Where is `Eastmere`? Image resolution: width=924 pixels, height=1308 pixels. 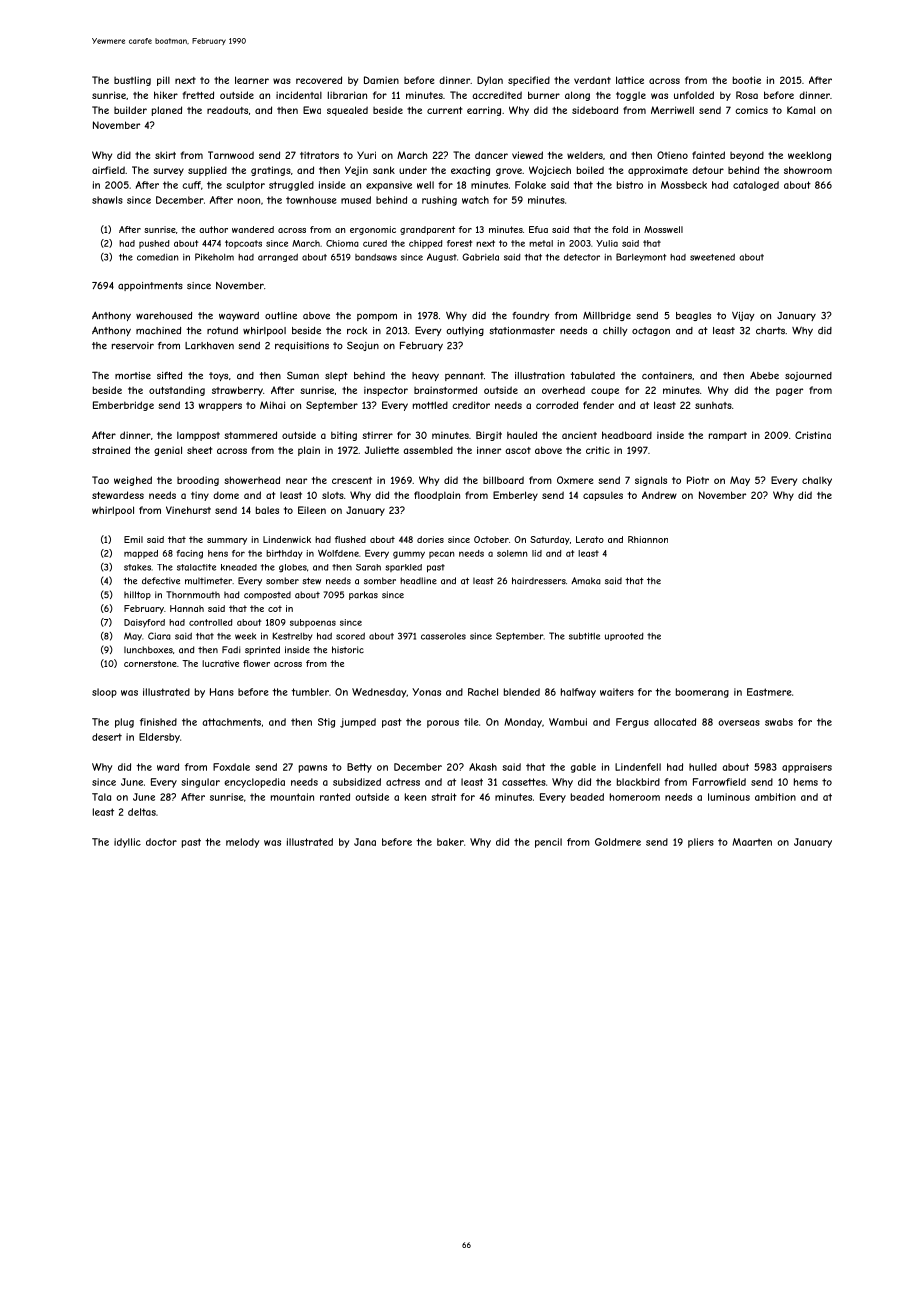
Eastmere is located at coordinates (769, 692).
